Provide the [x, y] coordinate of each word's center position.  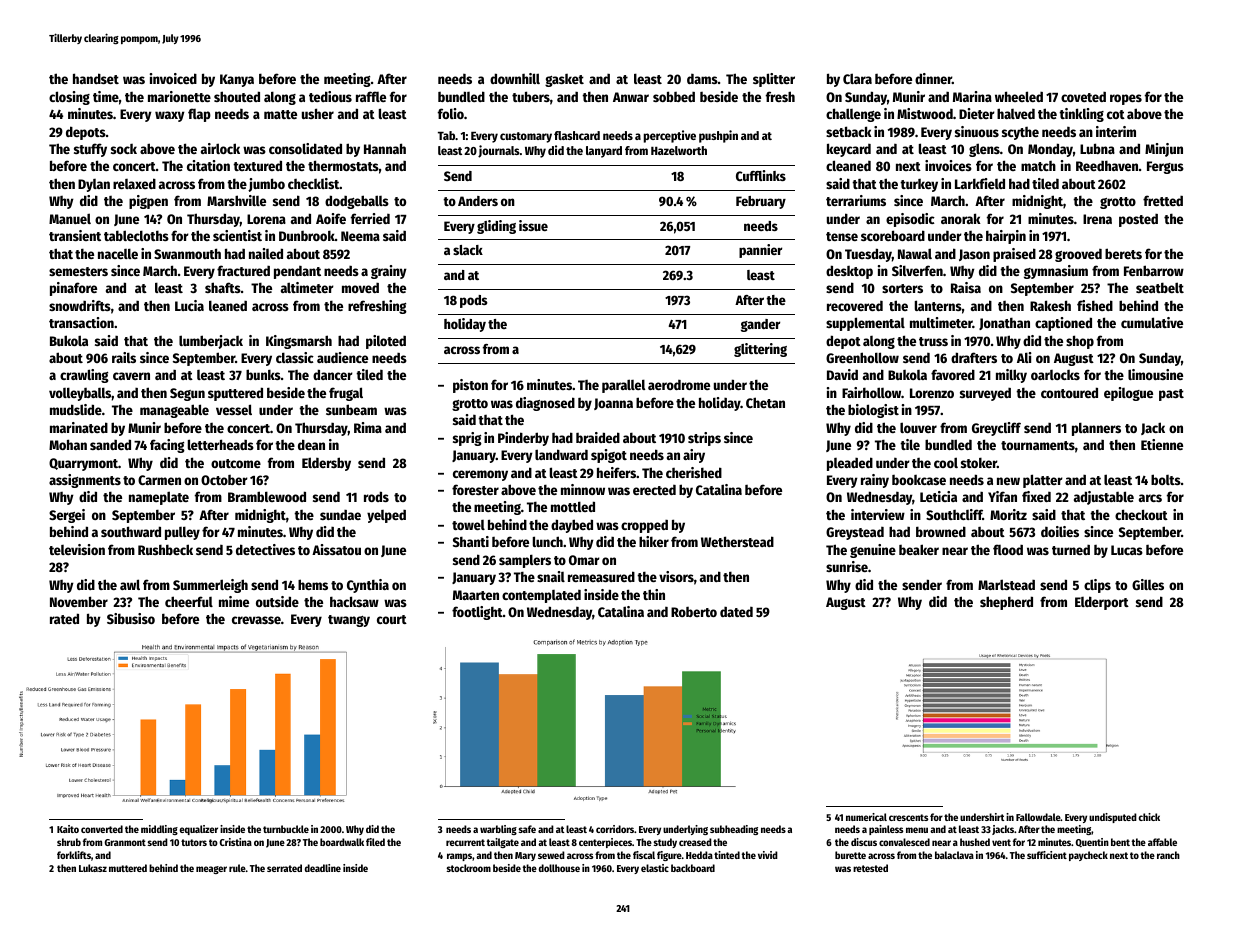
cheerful [189, 601]
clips [1097, 586]
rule [237, 868]
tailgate [503, 843]
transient [75, 235]
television [77, 549]
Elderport [1102, 603]
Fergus [1165, 167]
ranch [1168, 855]
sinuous [977, 131]
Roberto [694, 612]
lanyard [604, 152]
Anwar [631, 97]
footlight [477, 613]
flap [199, 115]
